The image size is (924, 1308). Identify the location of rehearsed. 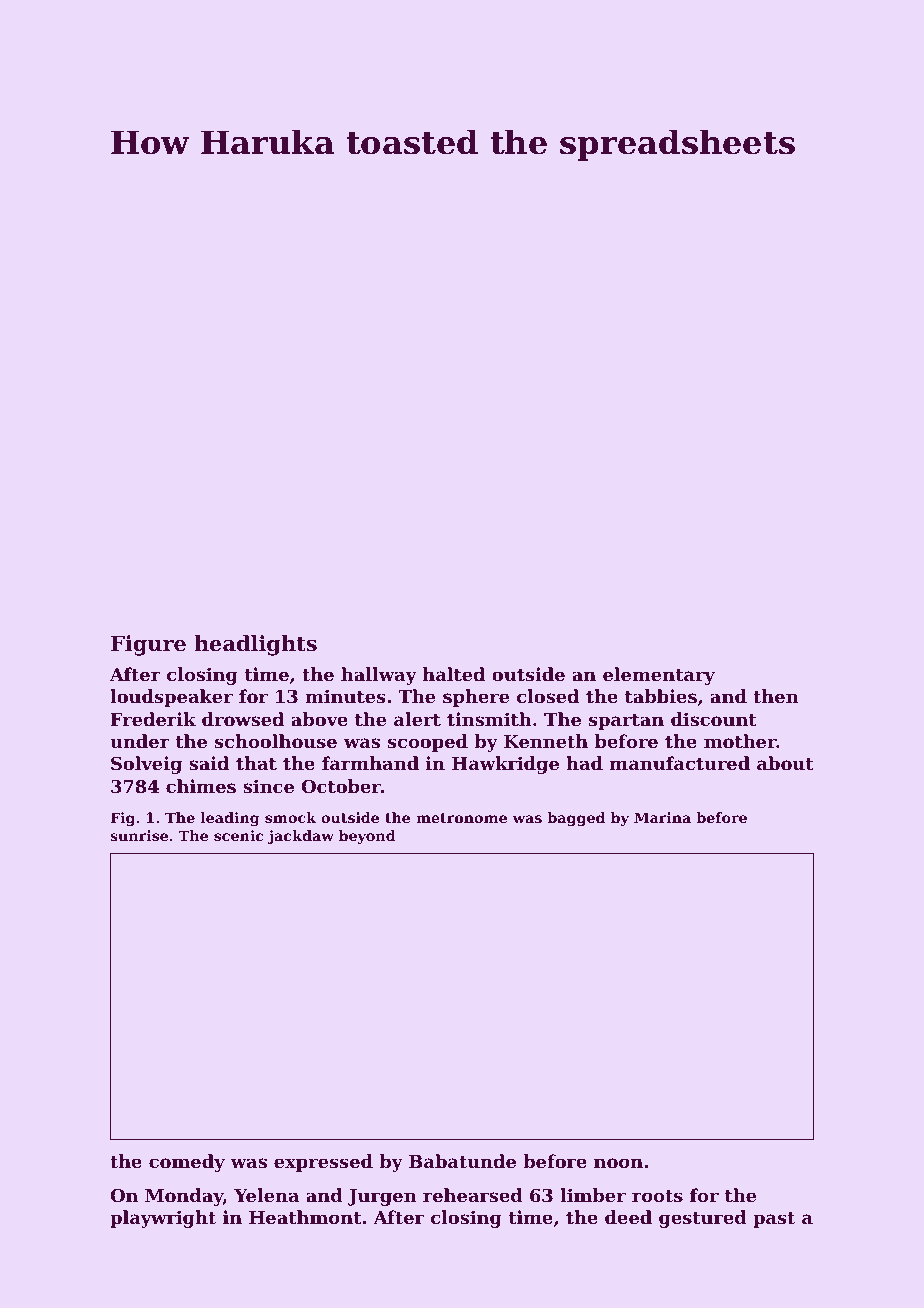
(473, 1195).
